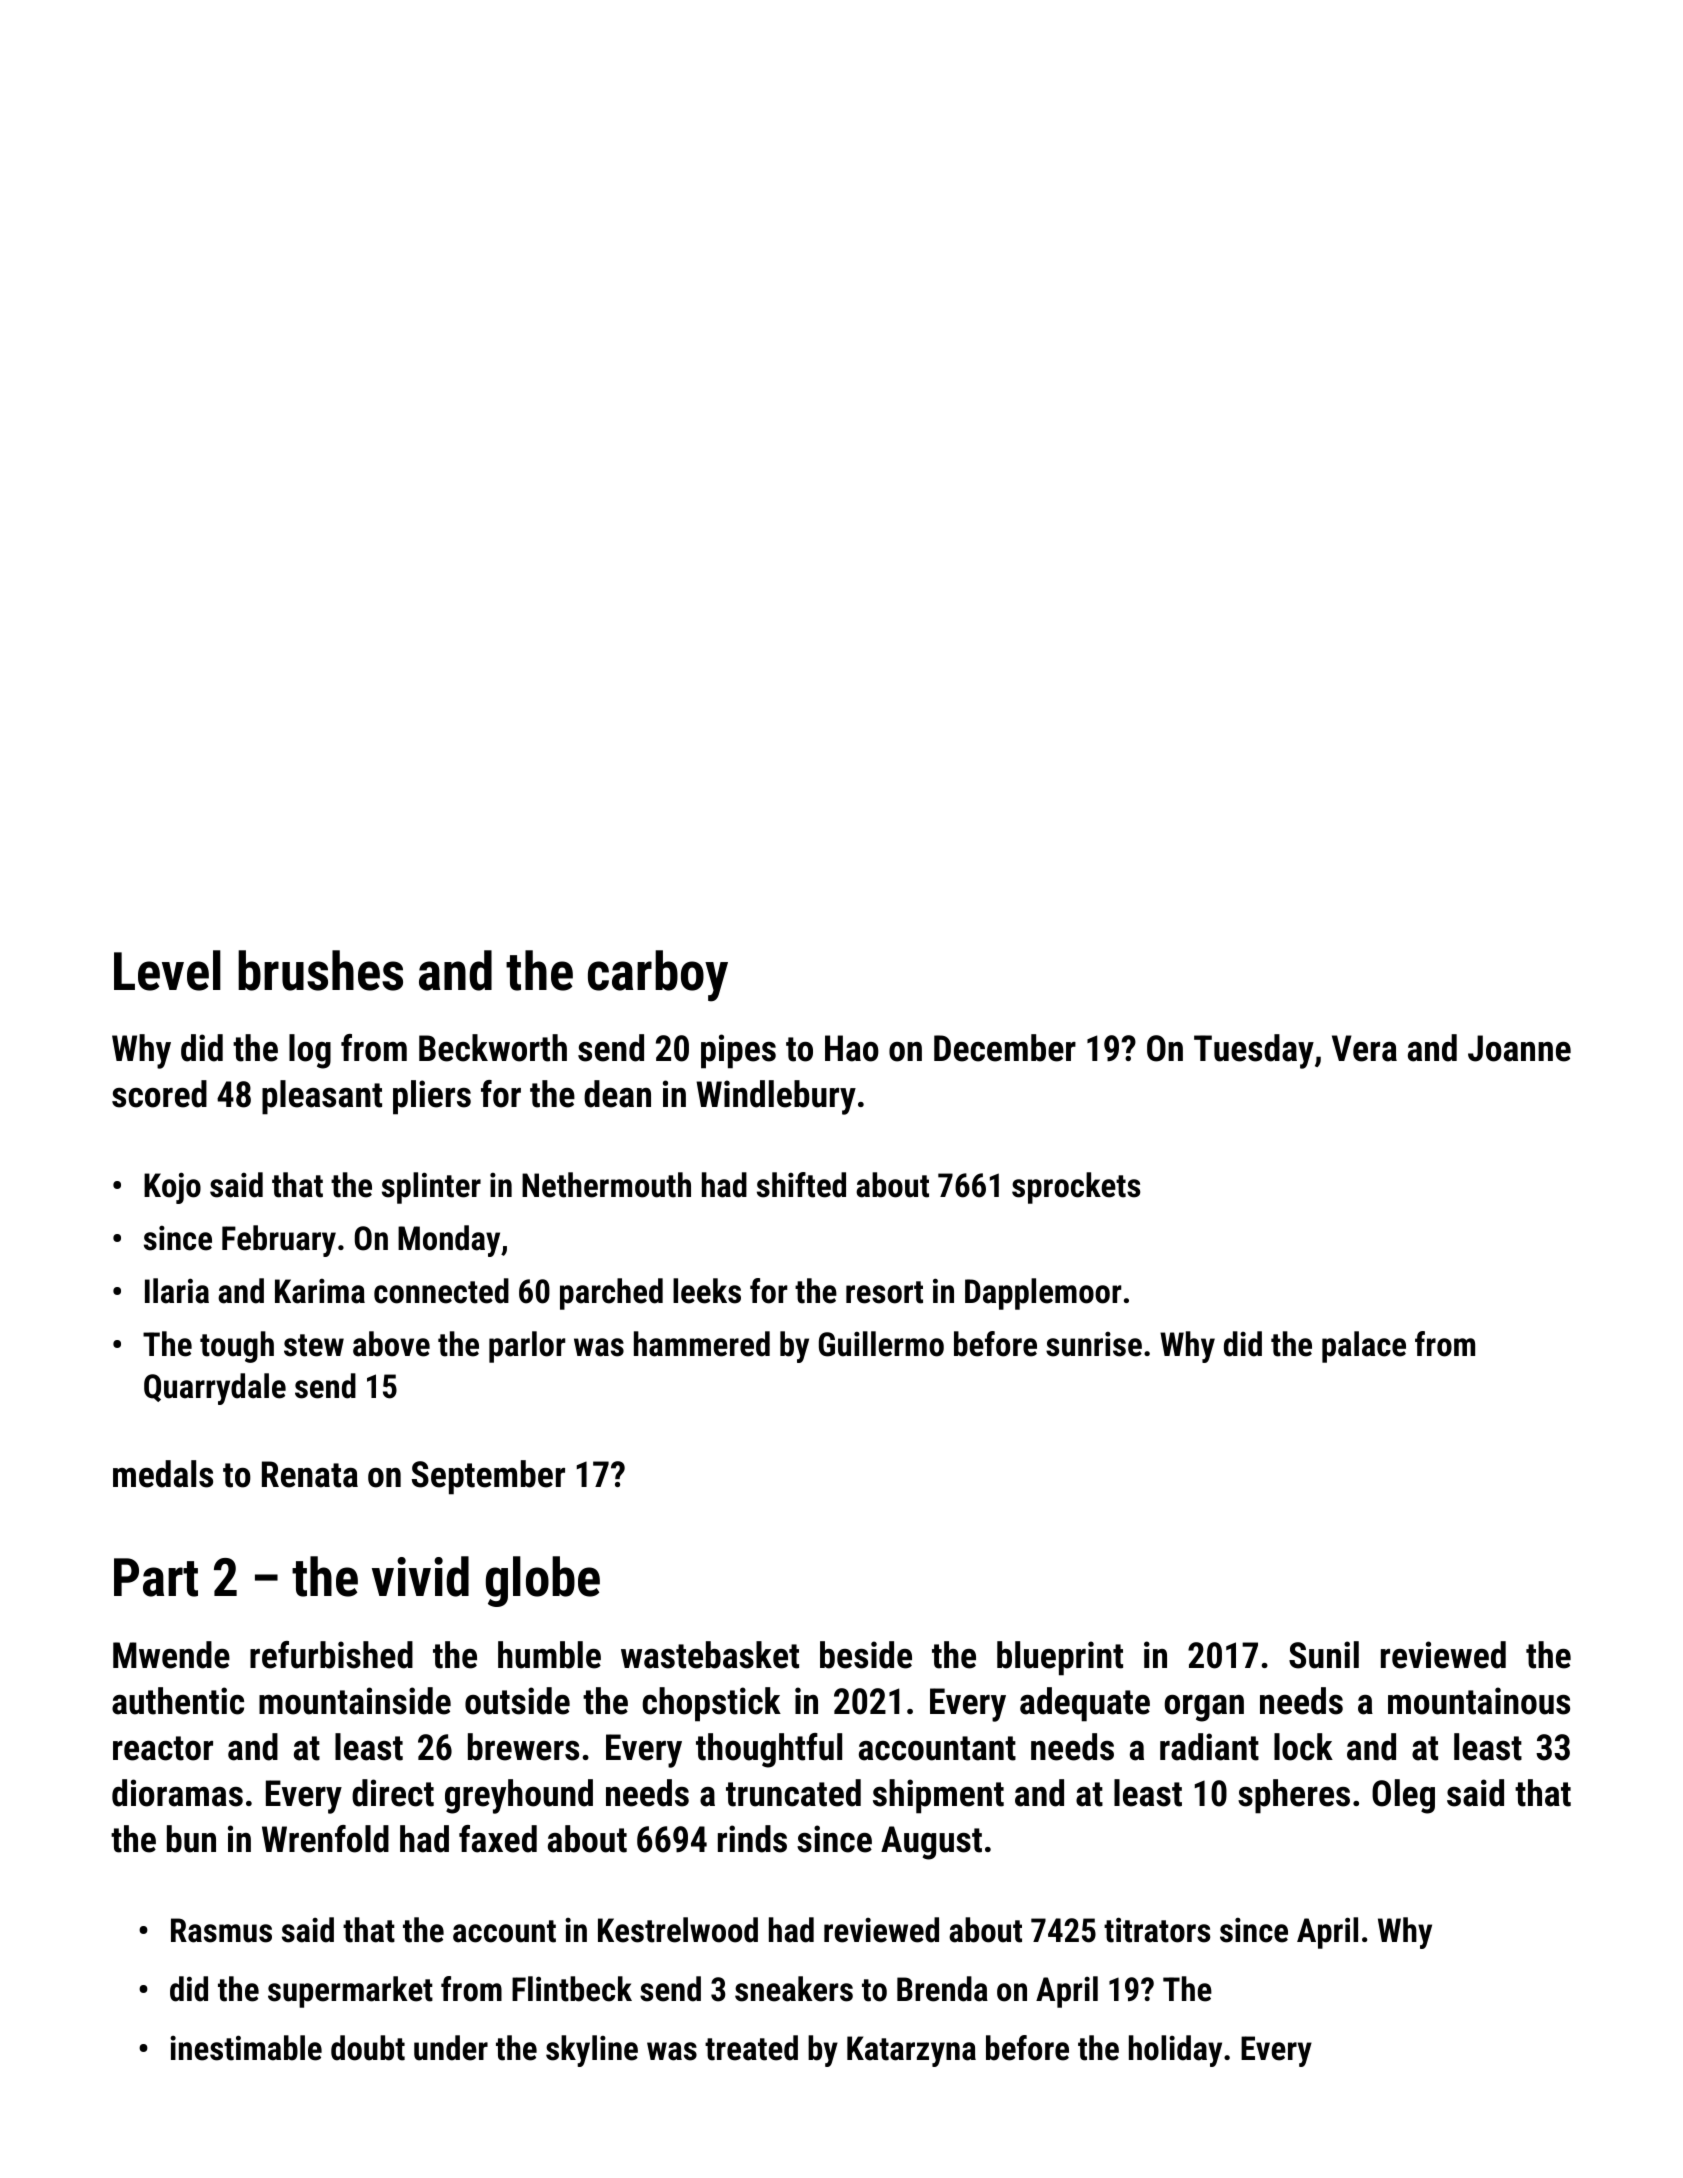 This page has width=1683, height=2178. I want to click on Katarzyna, so click(911, 2051).
